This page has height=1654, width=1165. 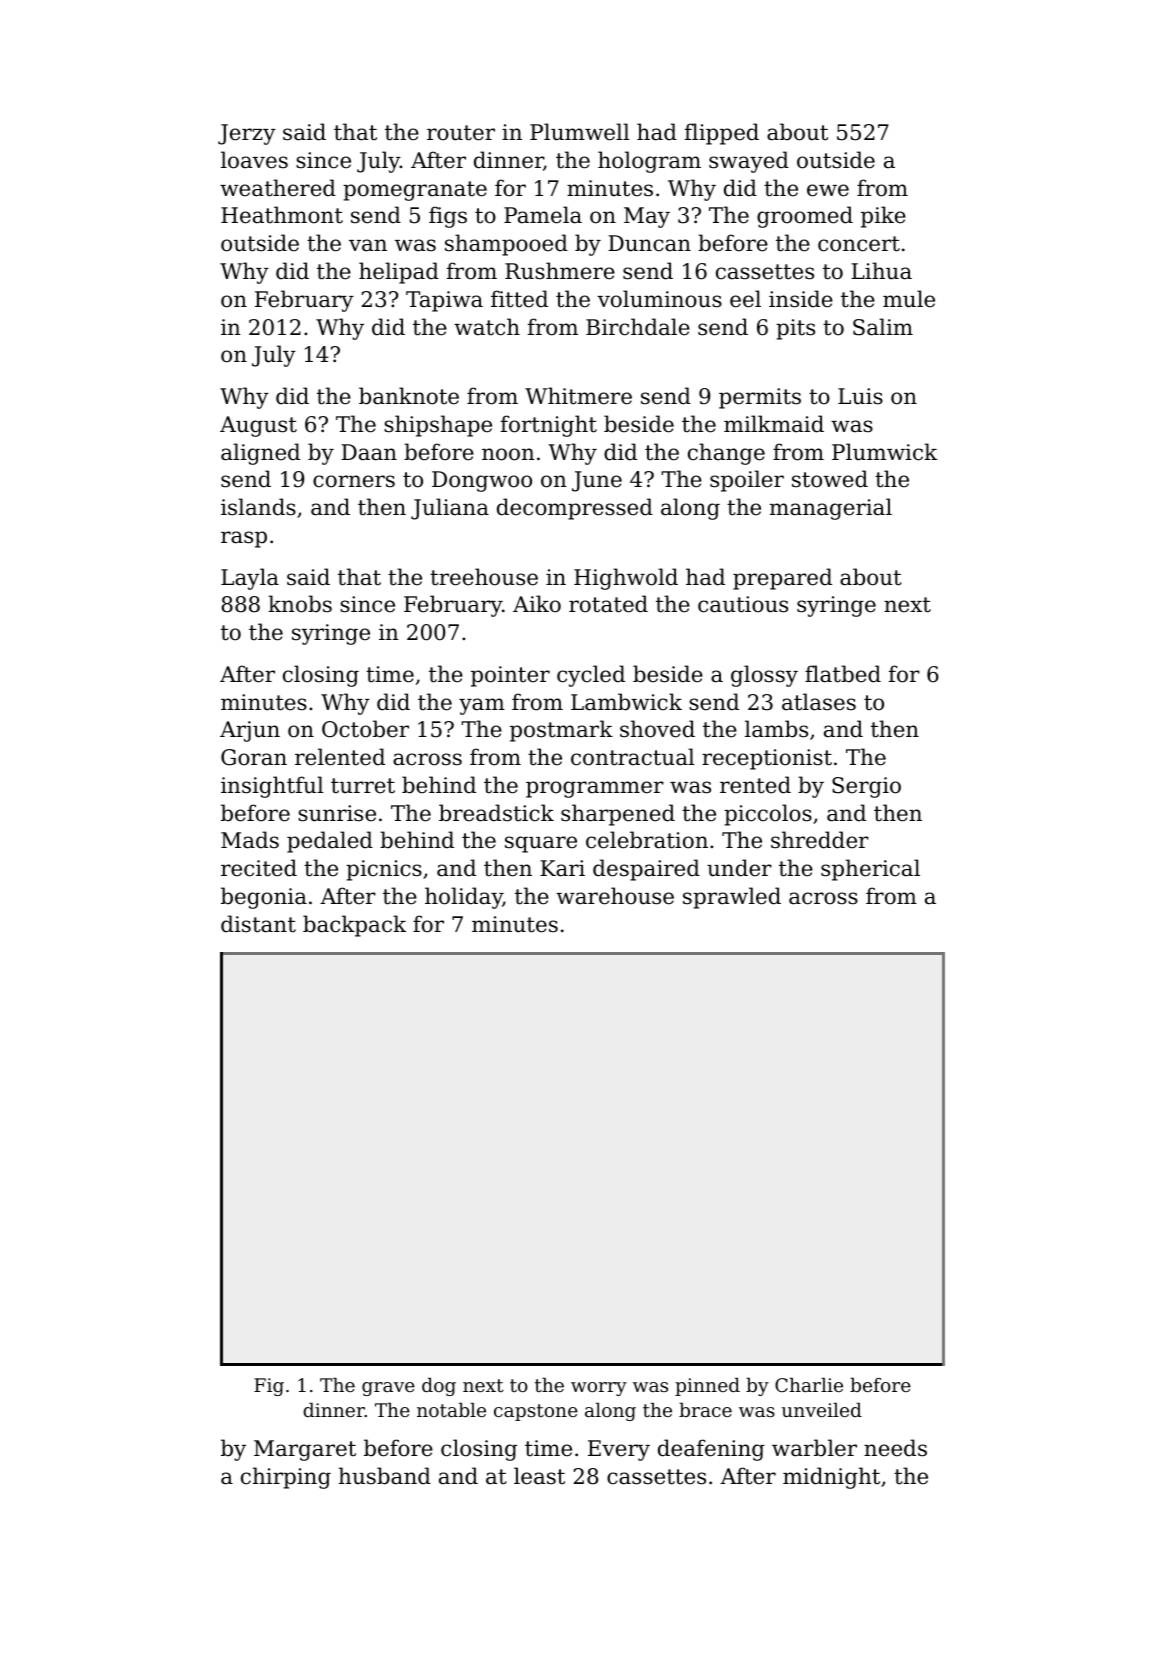 What do you see at coordinates (615, 896) in the page?
I see `warehouse` at bounding box center [615, 896].
